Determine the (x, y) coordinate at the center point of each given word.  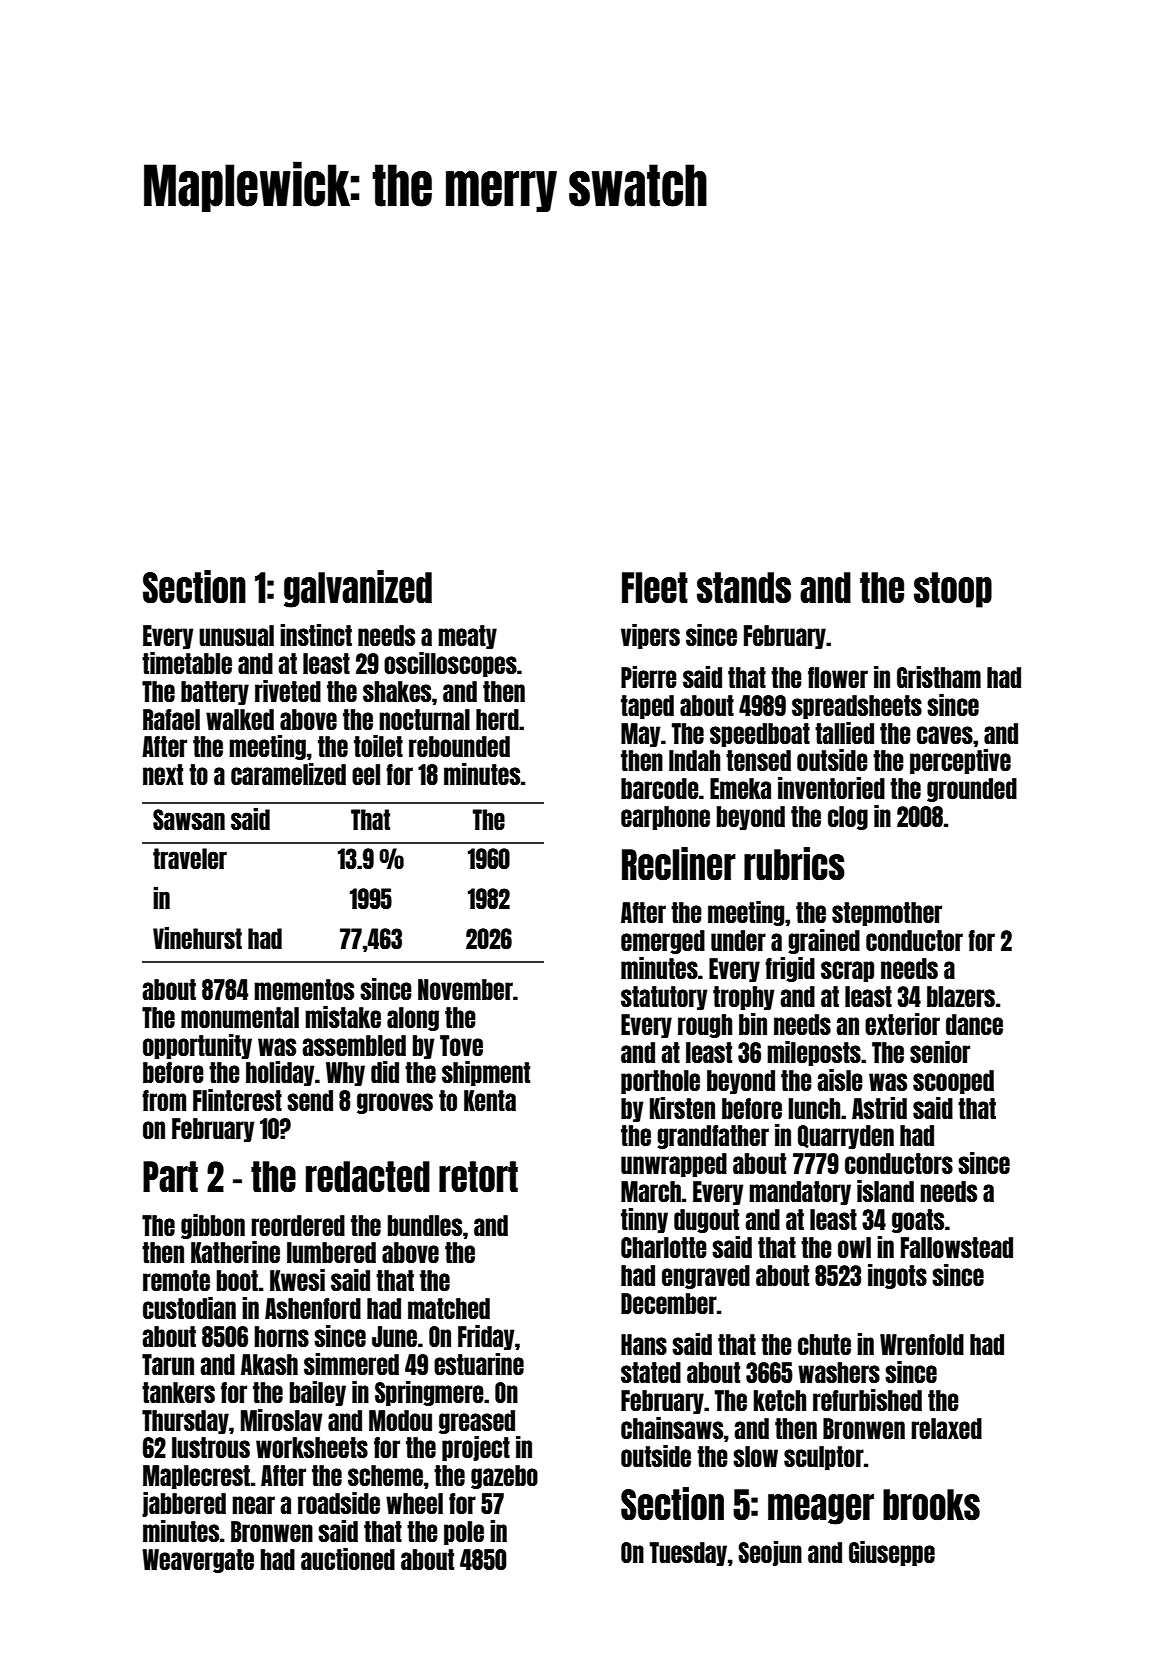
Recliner (679, 864)
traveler (190, 858)
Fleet (655, 588)
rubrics (794, 864)
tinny (644, 1220)
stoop (953, 590)
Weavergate (198, 1561)
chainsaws (672, 1428)
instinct (316, 635)
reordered (298, 1225)
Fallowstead (957, 1247)
